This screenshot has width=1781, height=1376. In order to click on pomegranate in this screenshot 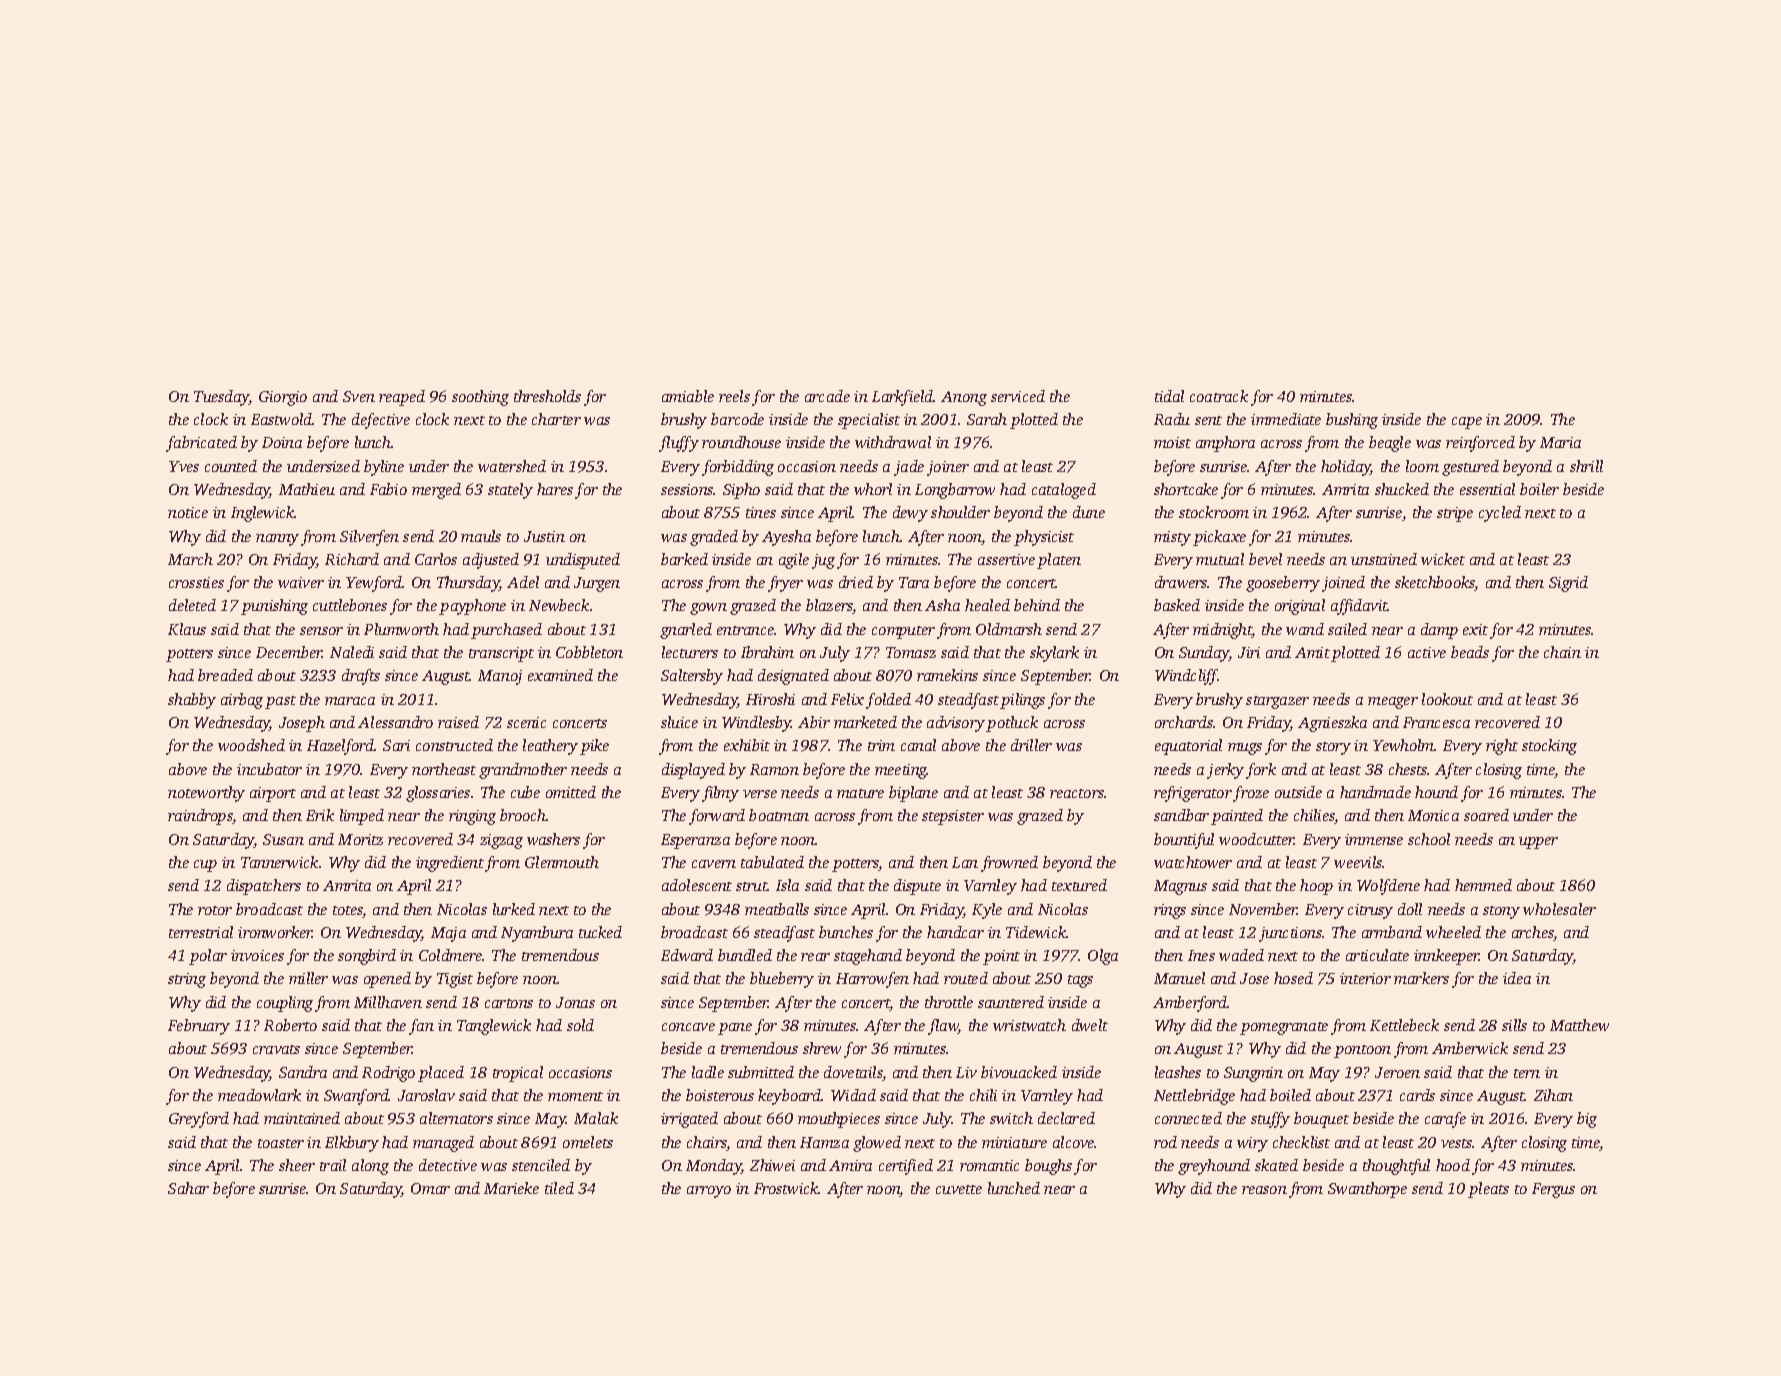, I will do `click(1284, 1028)`.
